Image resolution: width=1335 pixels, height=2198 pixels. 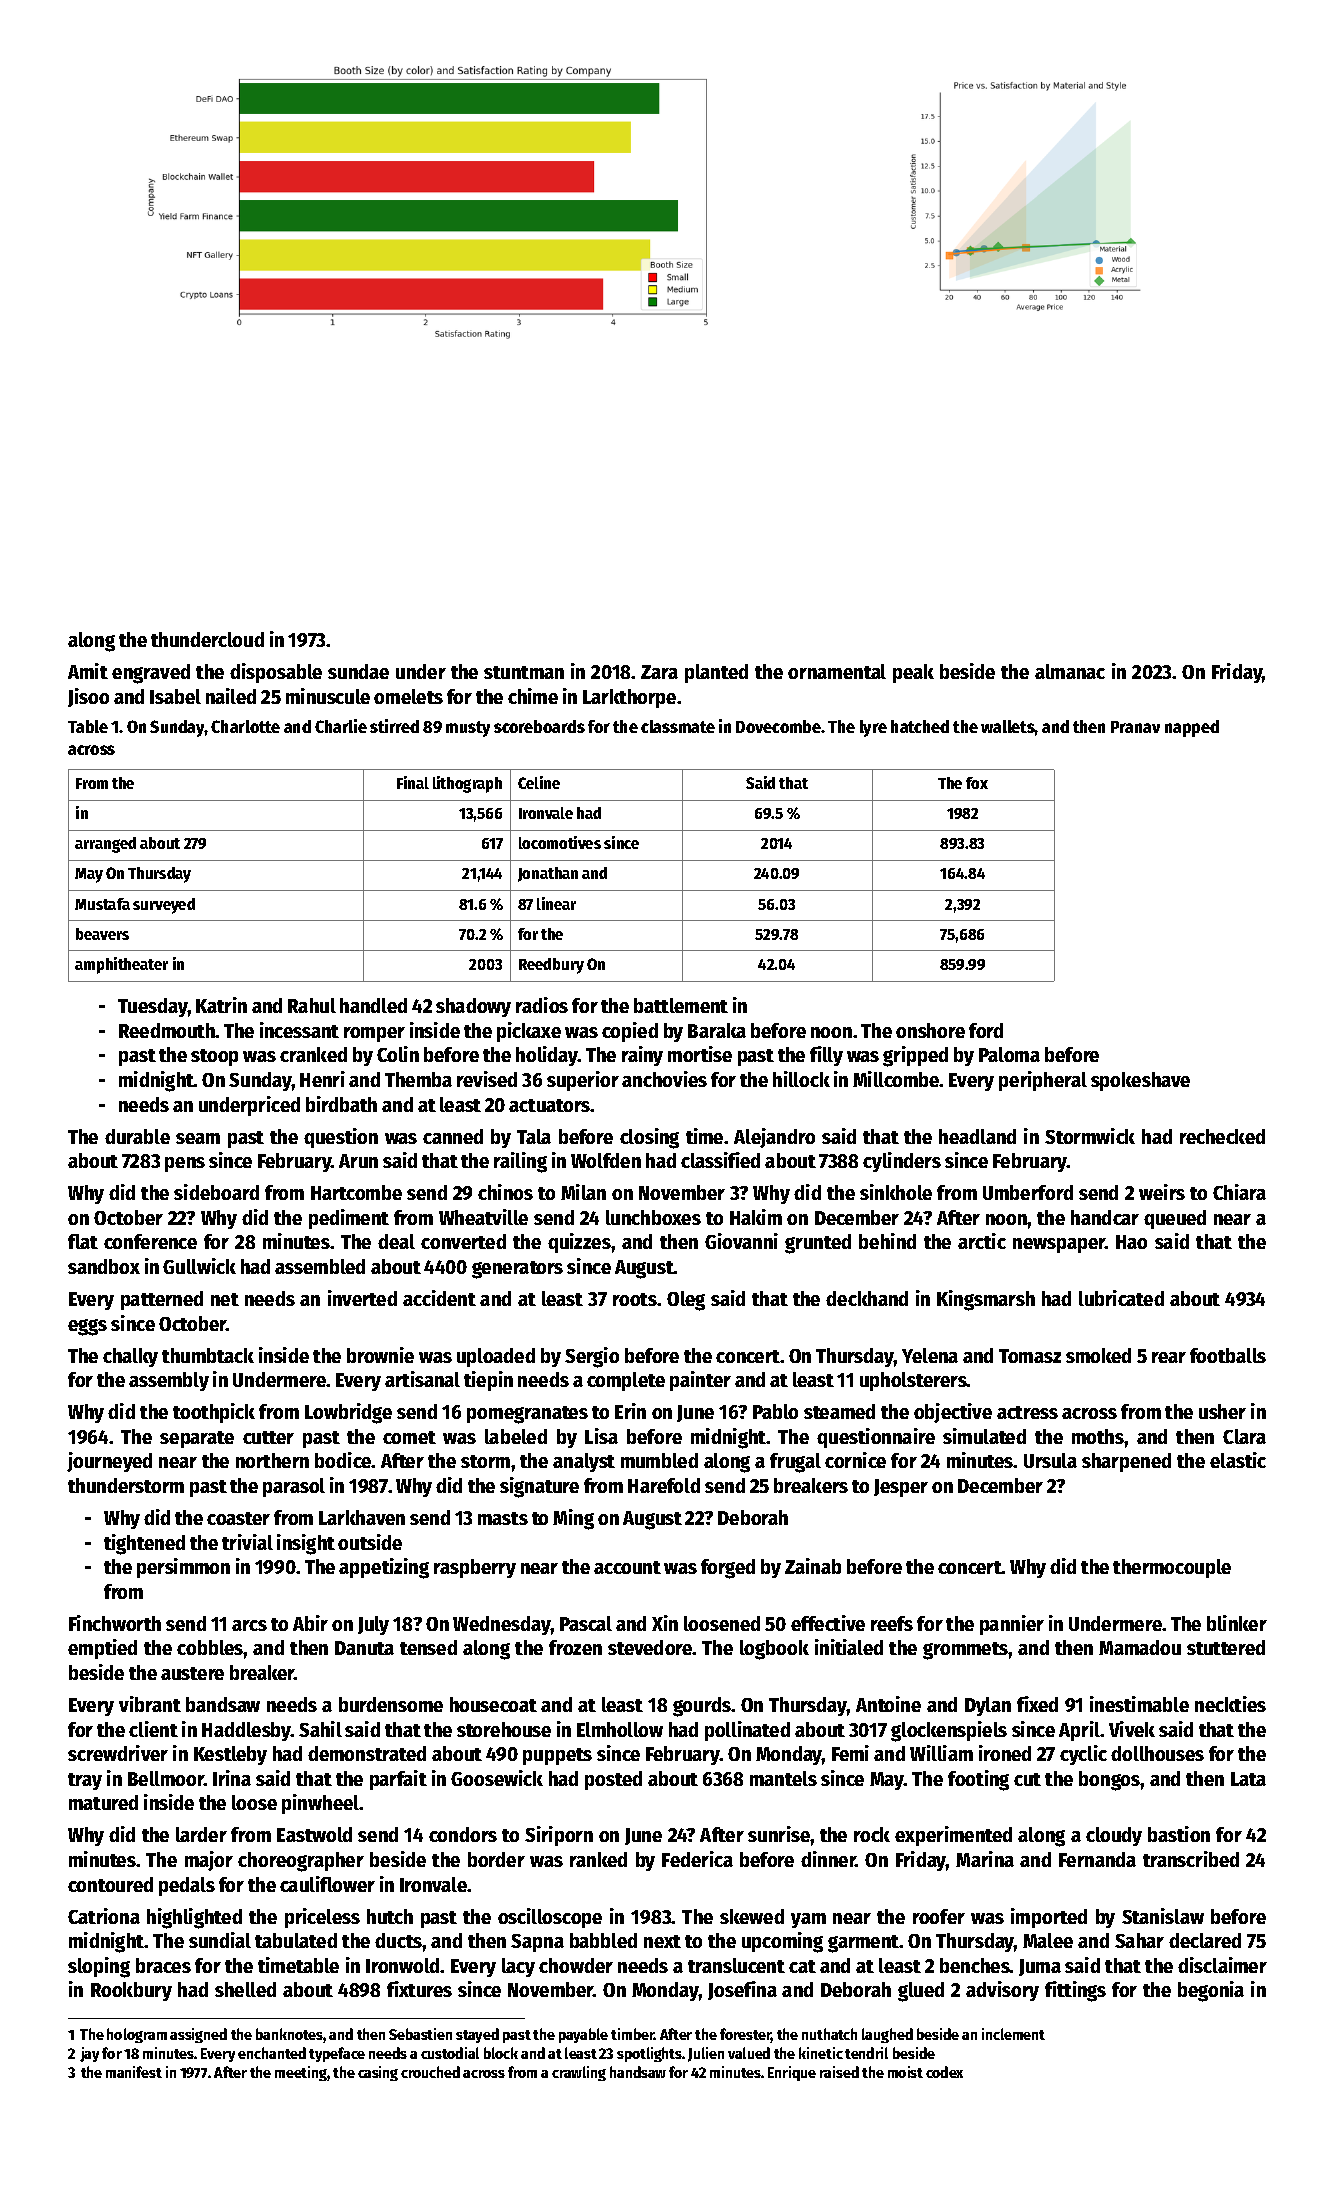 I want to click on frugal, so click(x=795, y=1463).
